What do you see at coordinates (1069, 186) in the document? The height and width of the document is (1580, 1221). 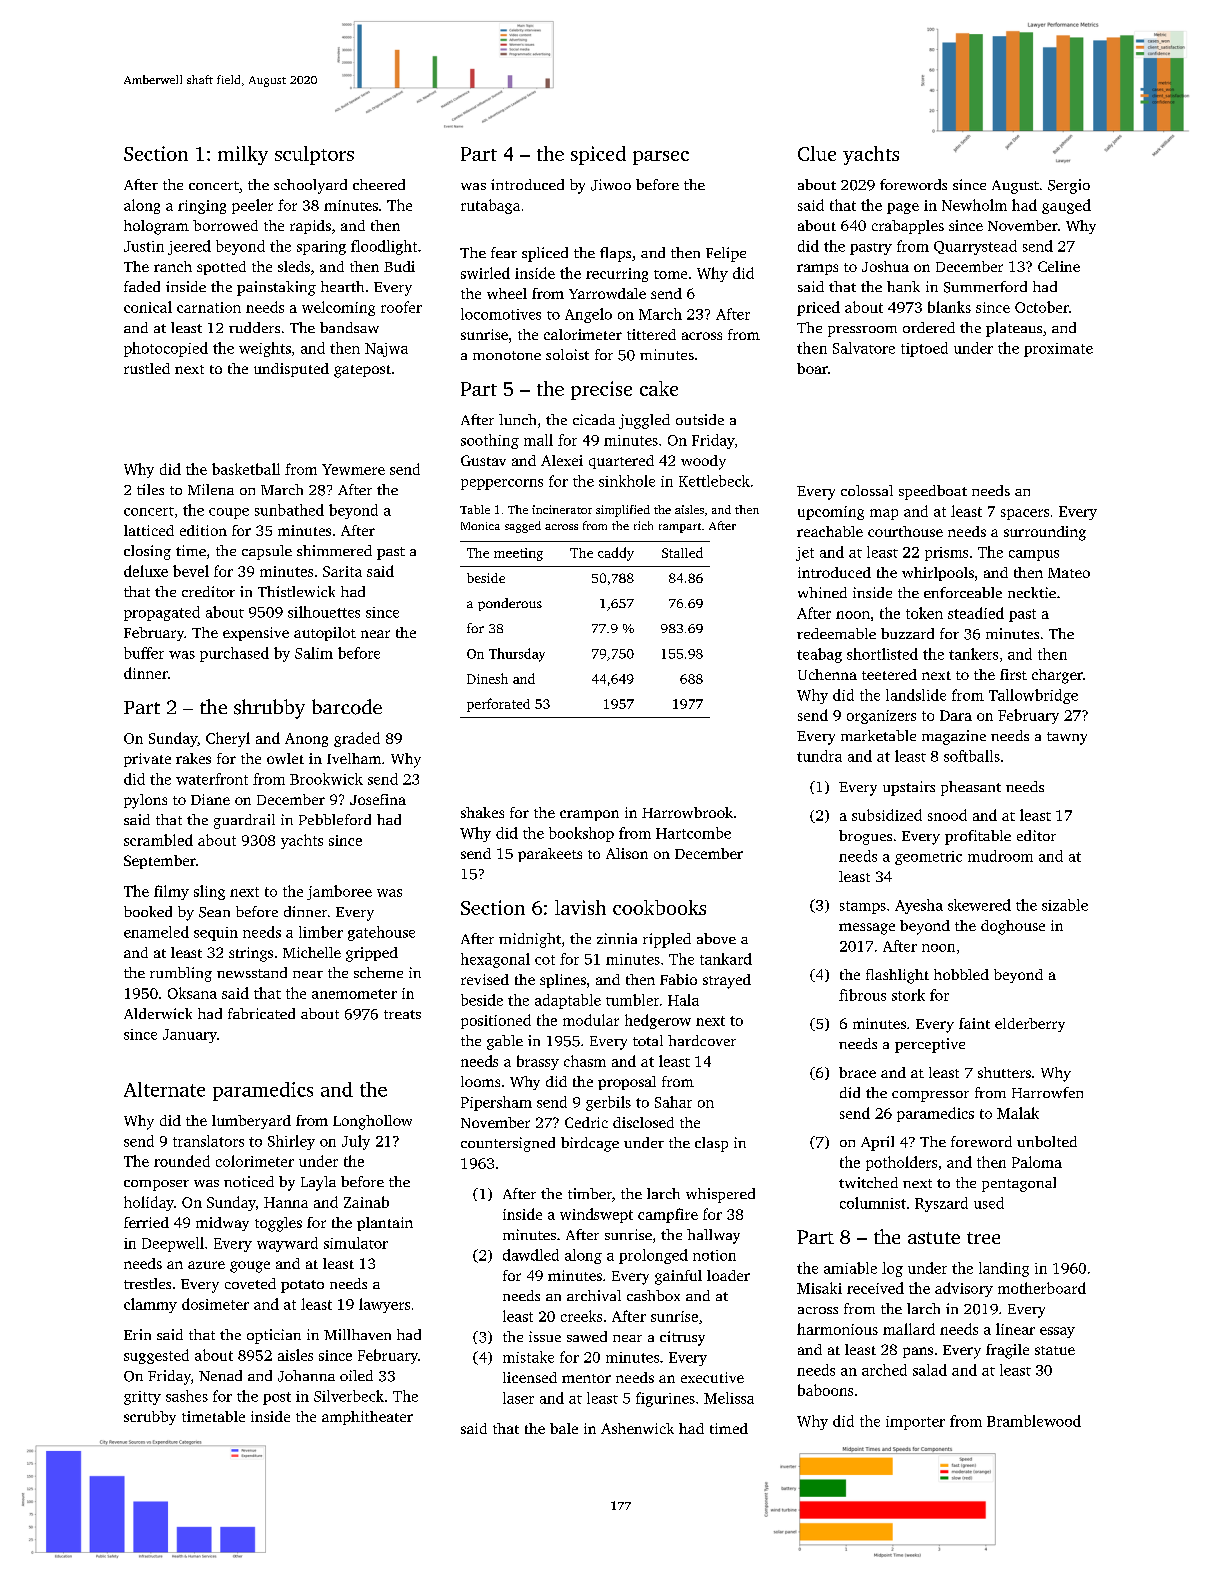 I see `Sergio` at bounding box center [1069, 186].
